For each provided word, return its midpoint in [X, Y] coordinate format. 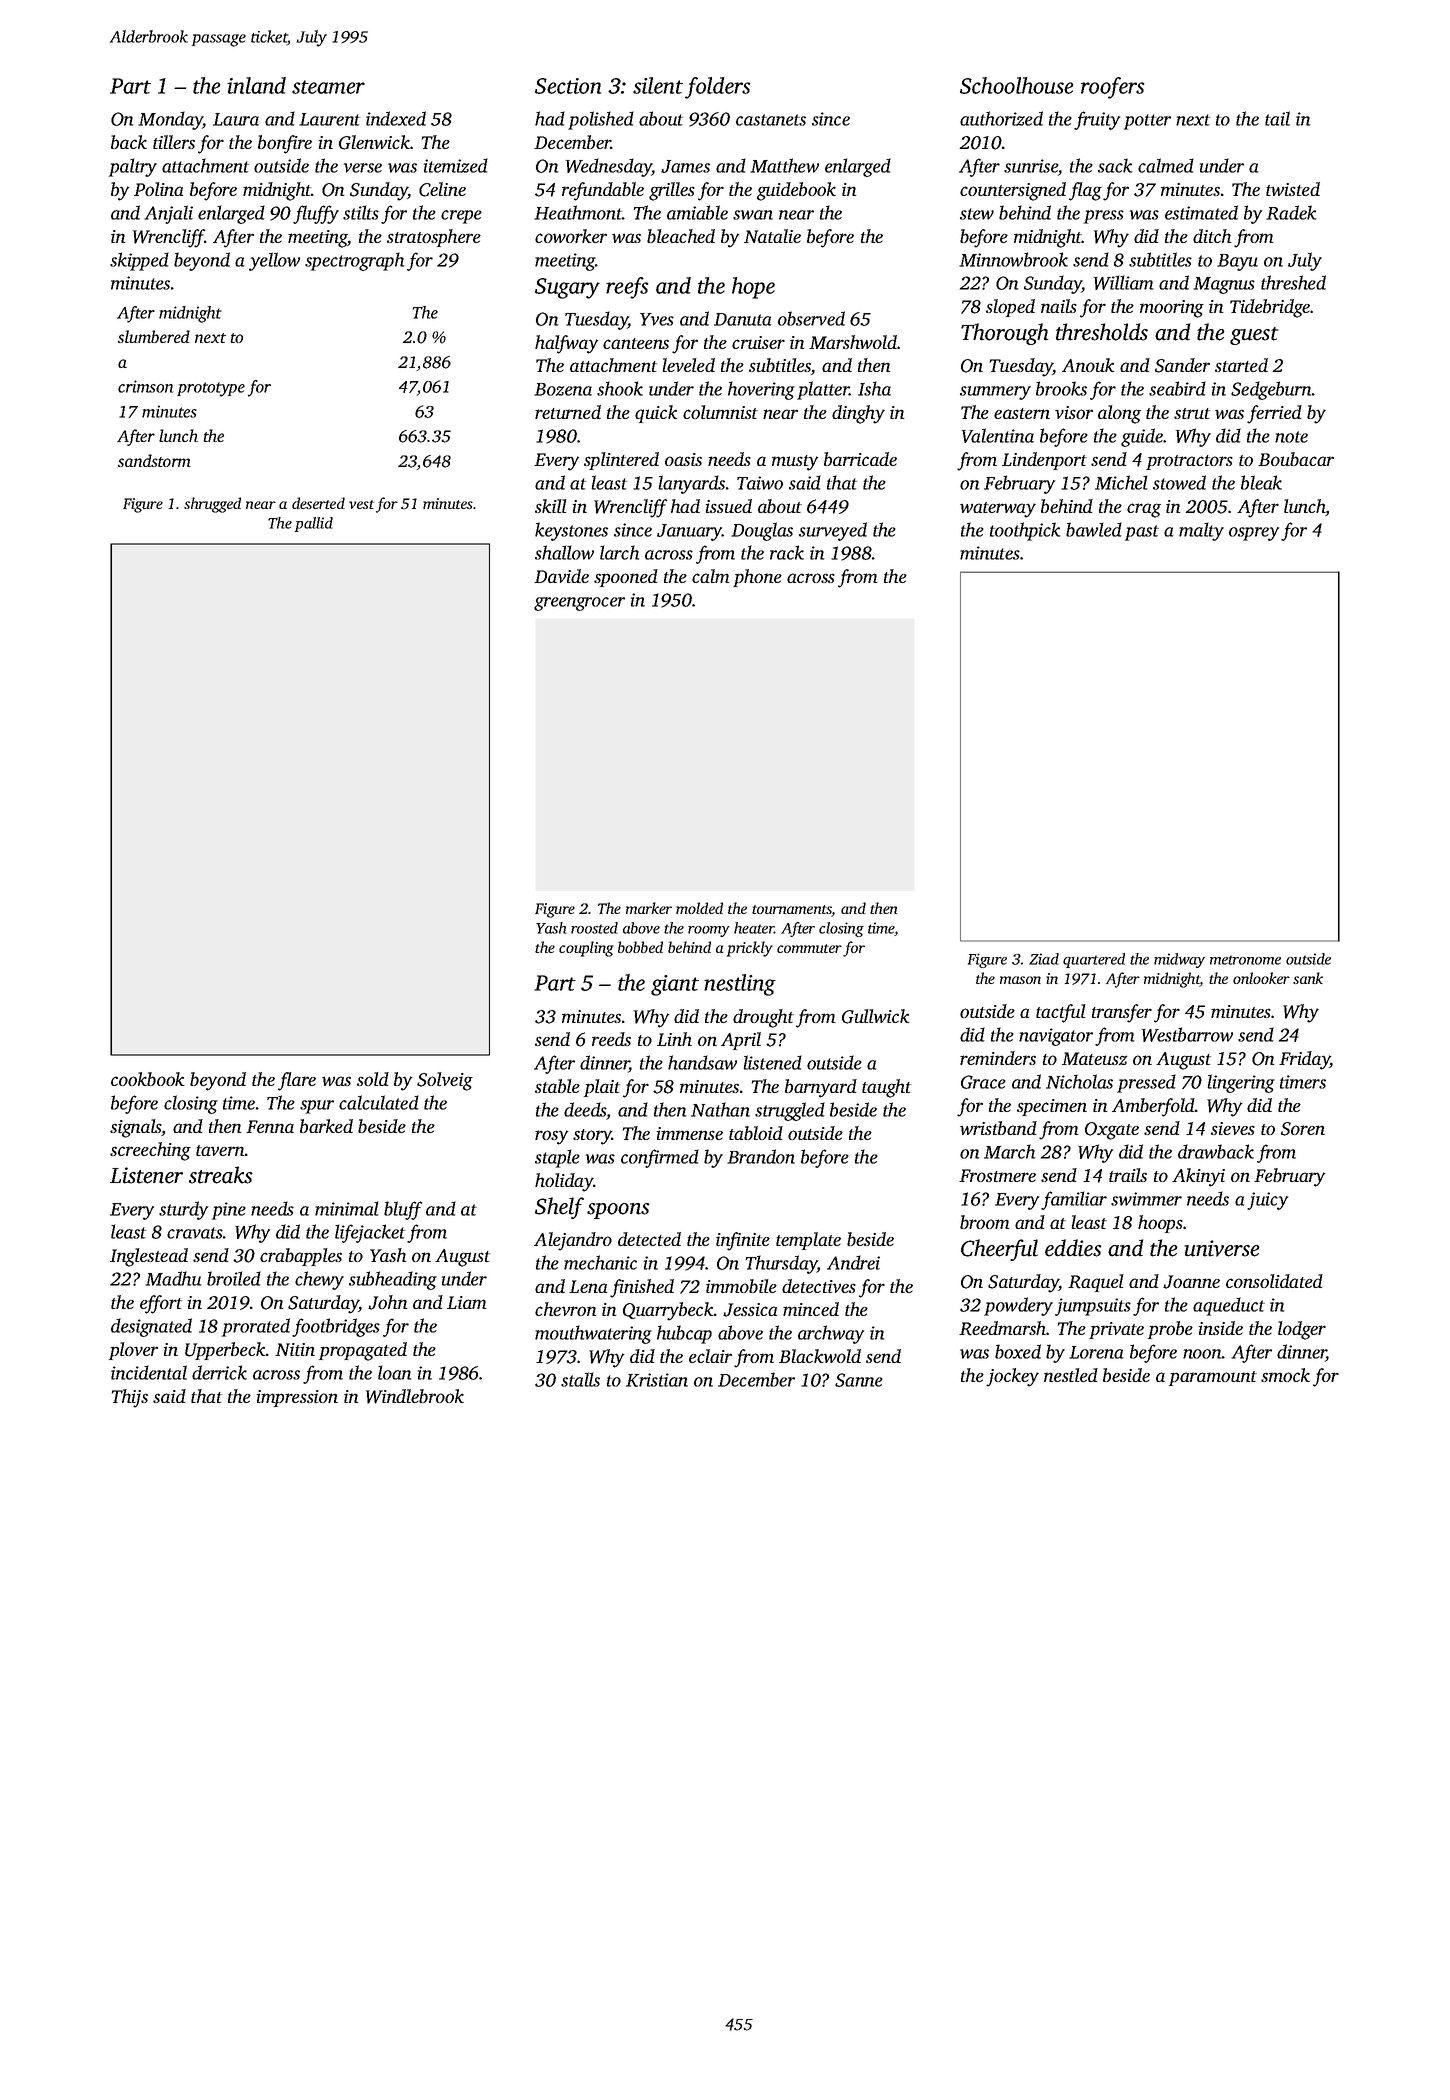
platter [823, 390]
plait [602, 1088]
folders [718, 88]
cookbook [148, 1079]
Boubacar [1296, 459]
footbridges [336, 1327]
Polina [158, 189]
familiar [1074, 1200]
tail [1277, 118]
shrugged [212, 505]
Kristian [657, 1380]
